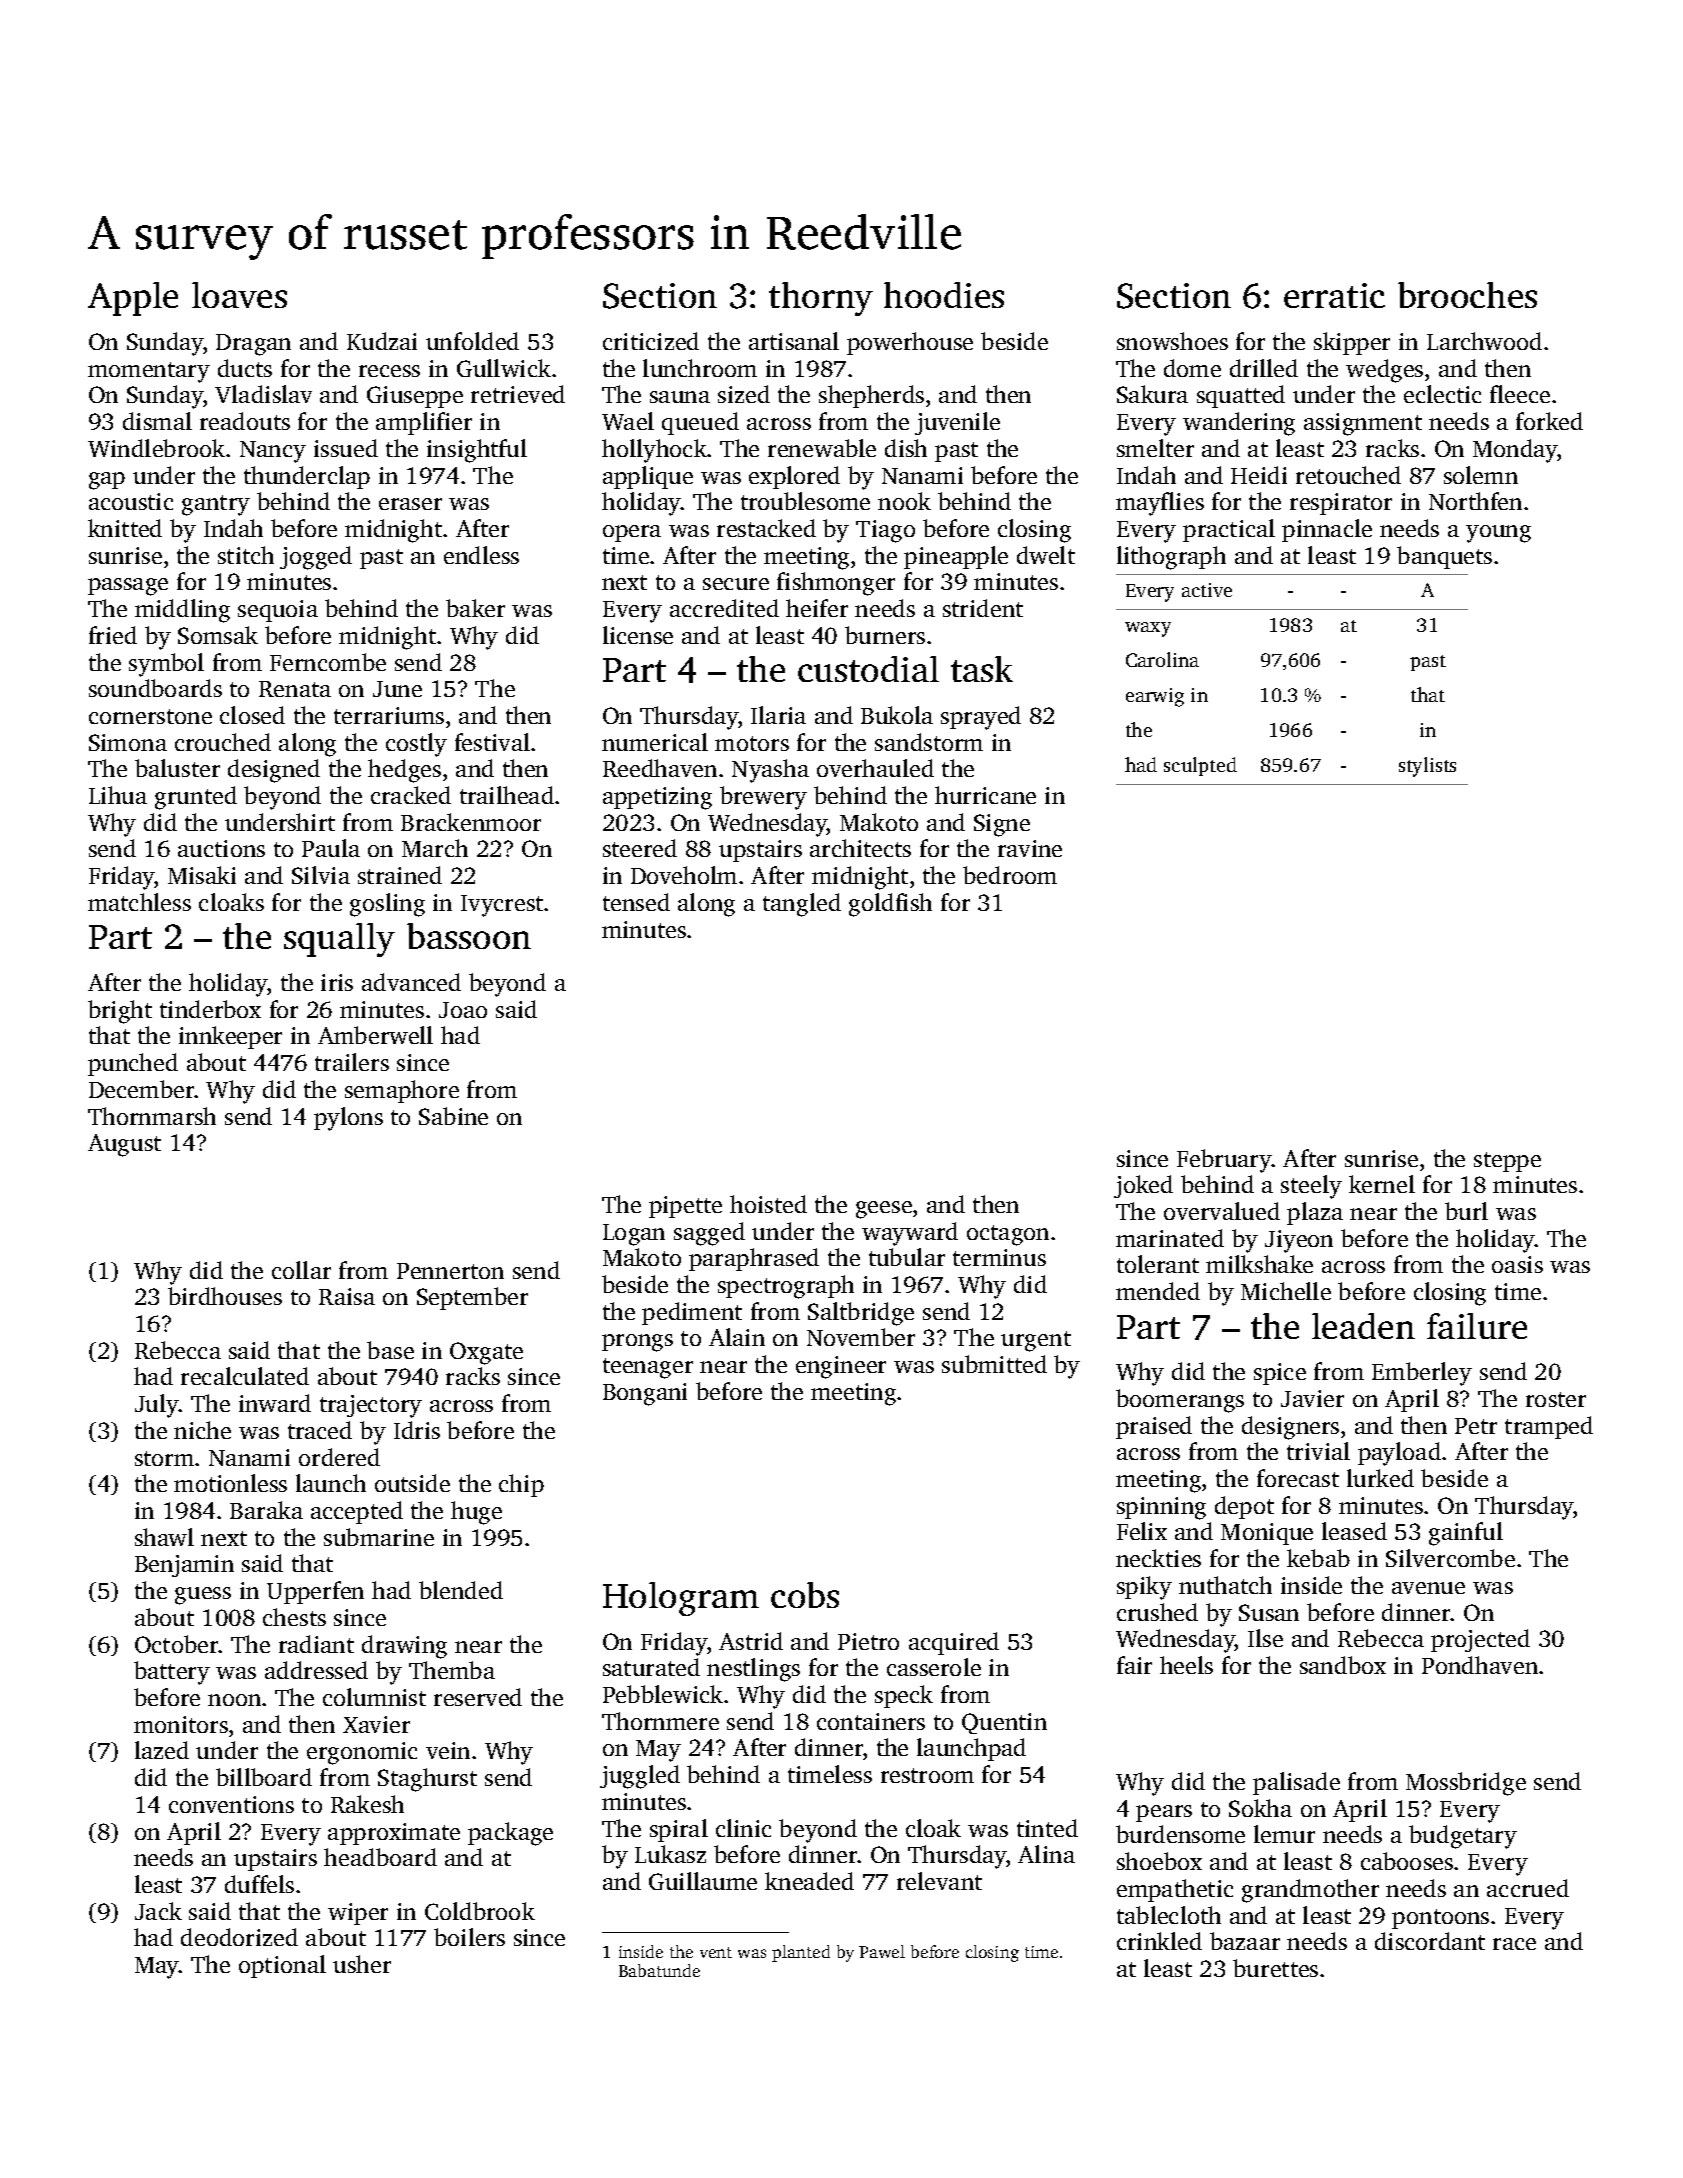  Describe the element at coordinates (939, 1881) in the screenshot. I see `relevant` at that location.
